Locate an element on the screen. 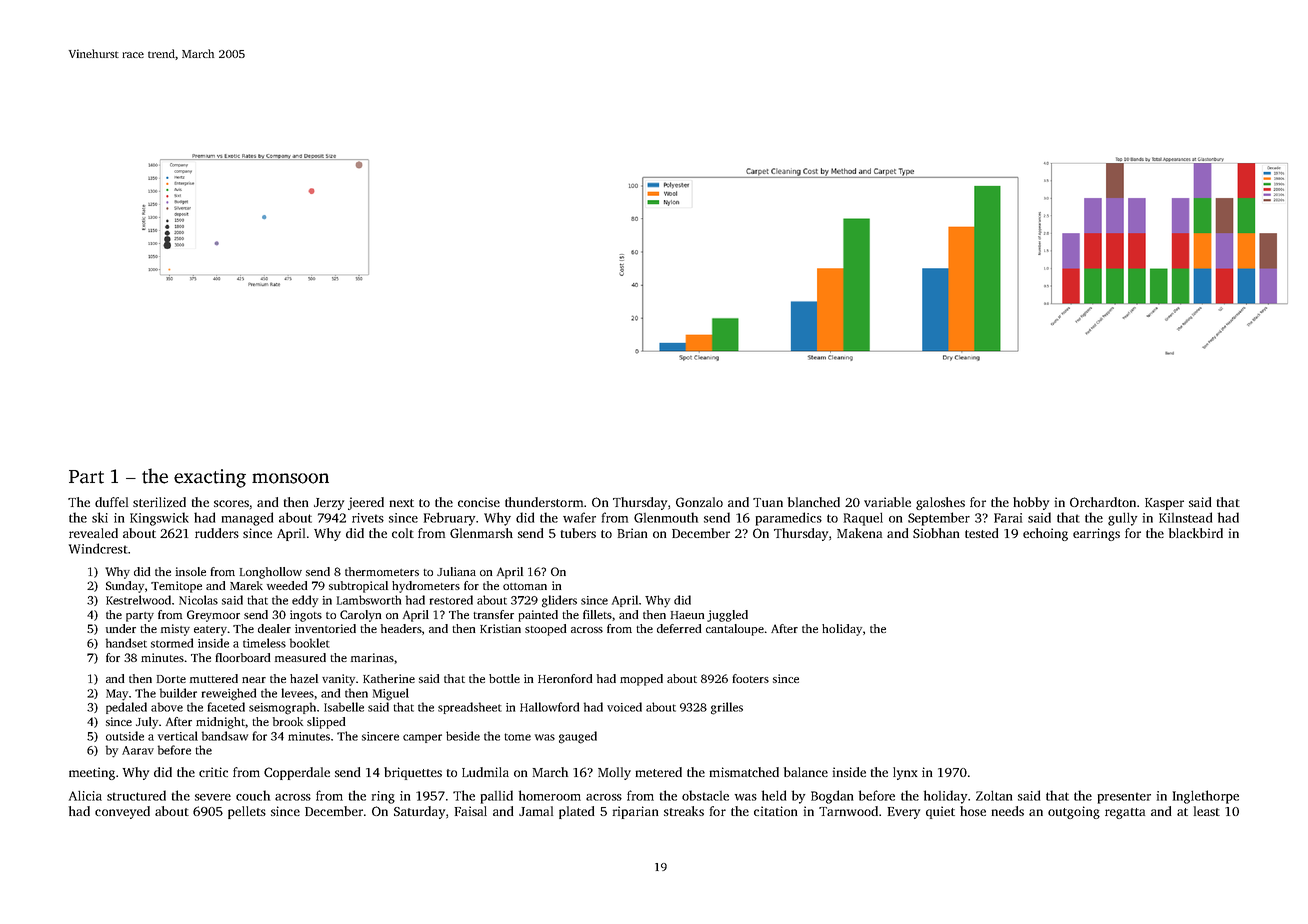  echoing is located at coordinates (1045, 534).
